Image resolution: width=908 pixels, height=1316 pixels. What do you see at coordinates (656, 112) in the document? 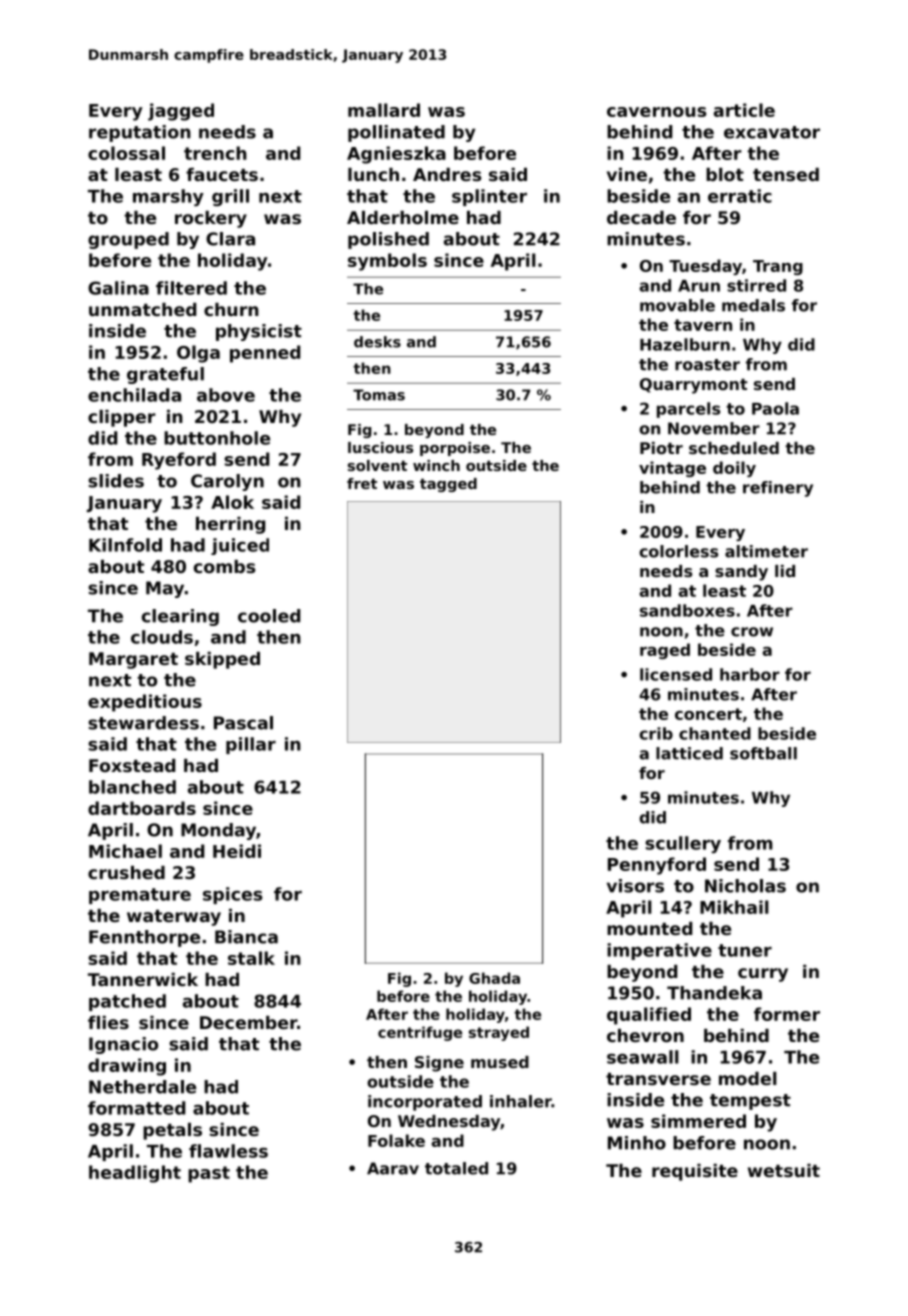
I see `cavernous` at bounding box center [656, 112].
